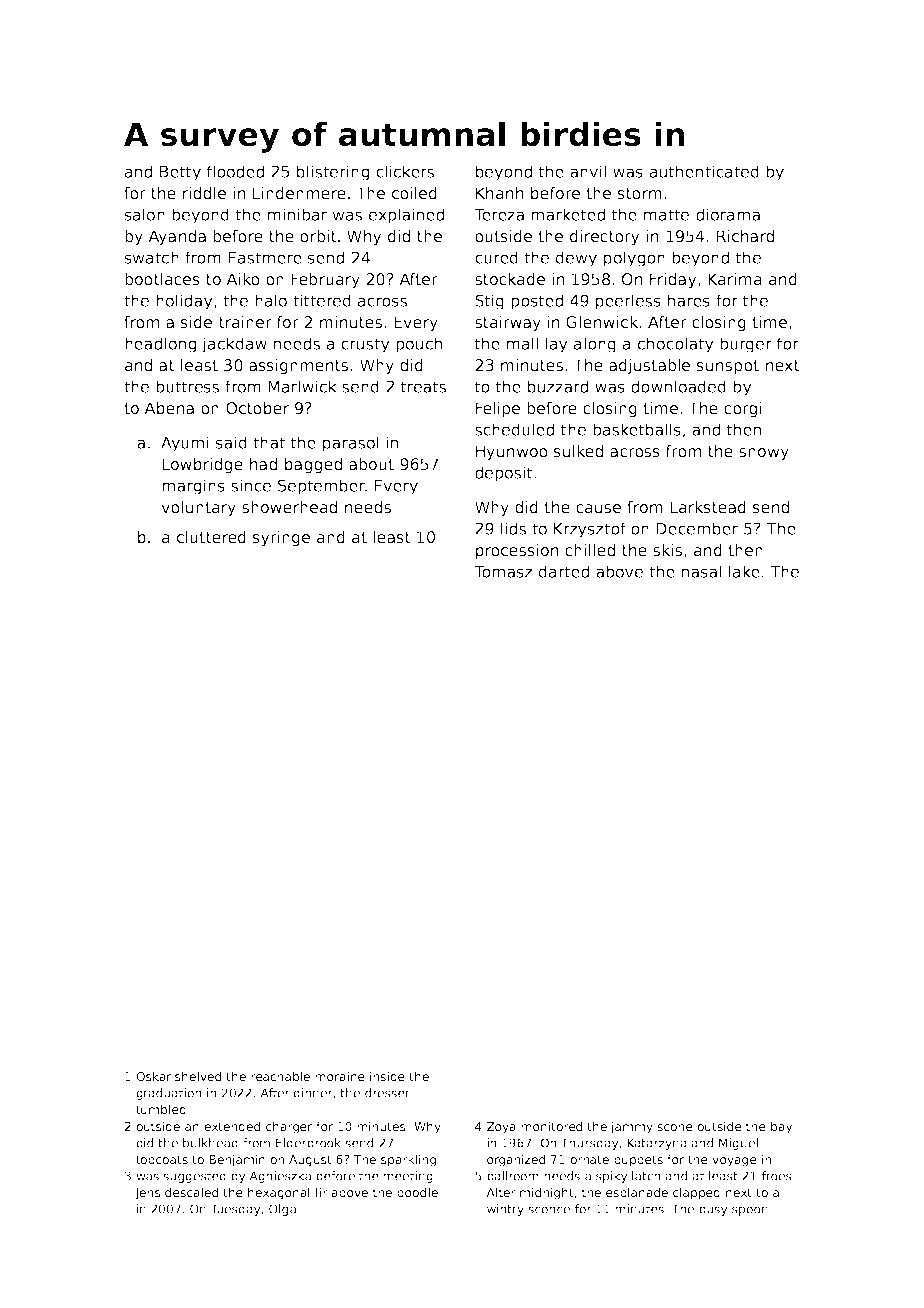 This screenshot has height=1308, width=924. I want to click on bootlaces, so click(162, 279).
